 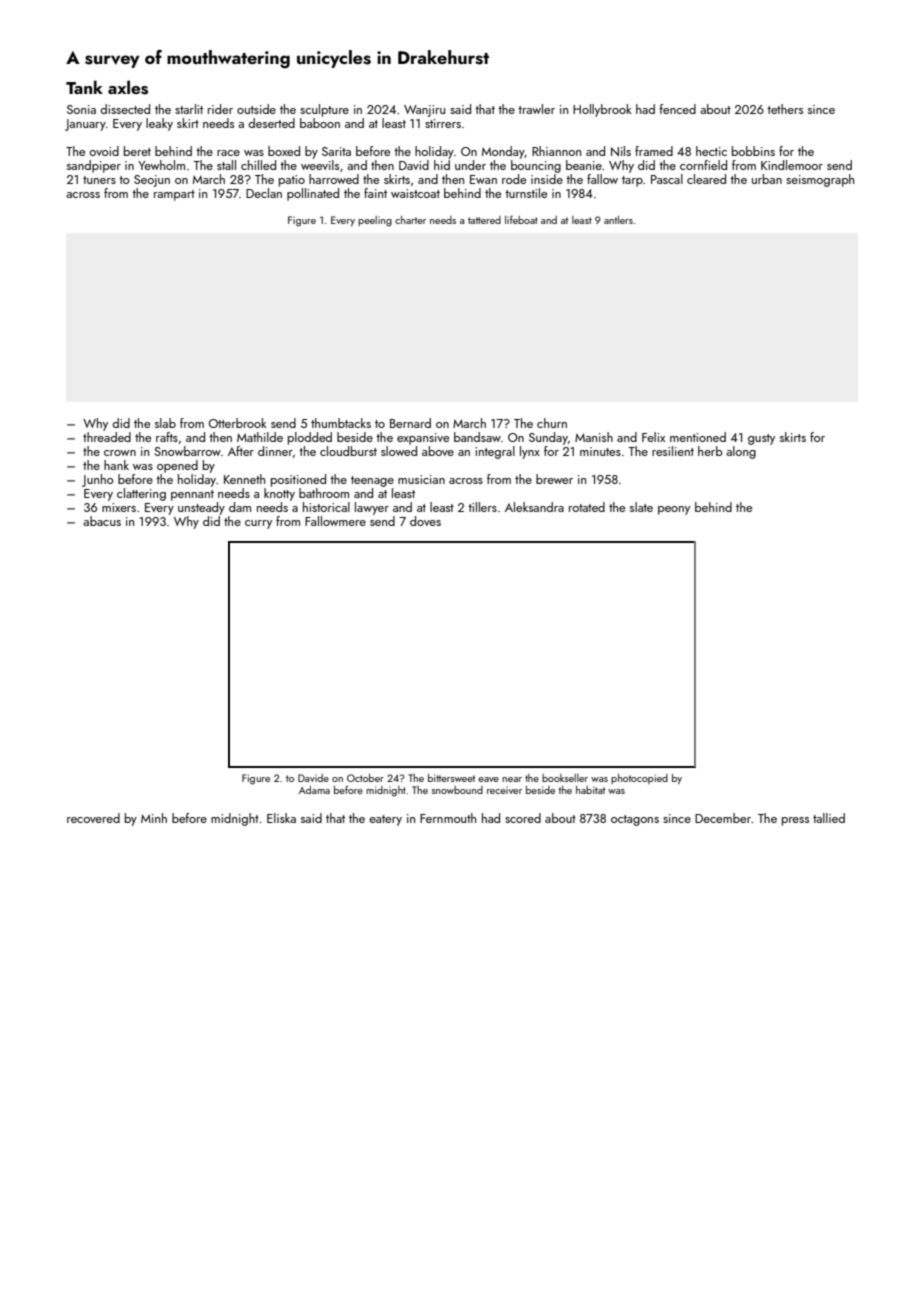 I want to click on curry, so click(x=258, y=524).
